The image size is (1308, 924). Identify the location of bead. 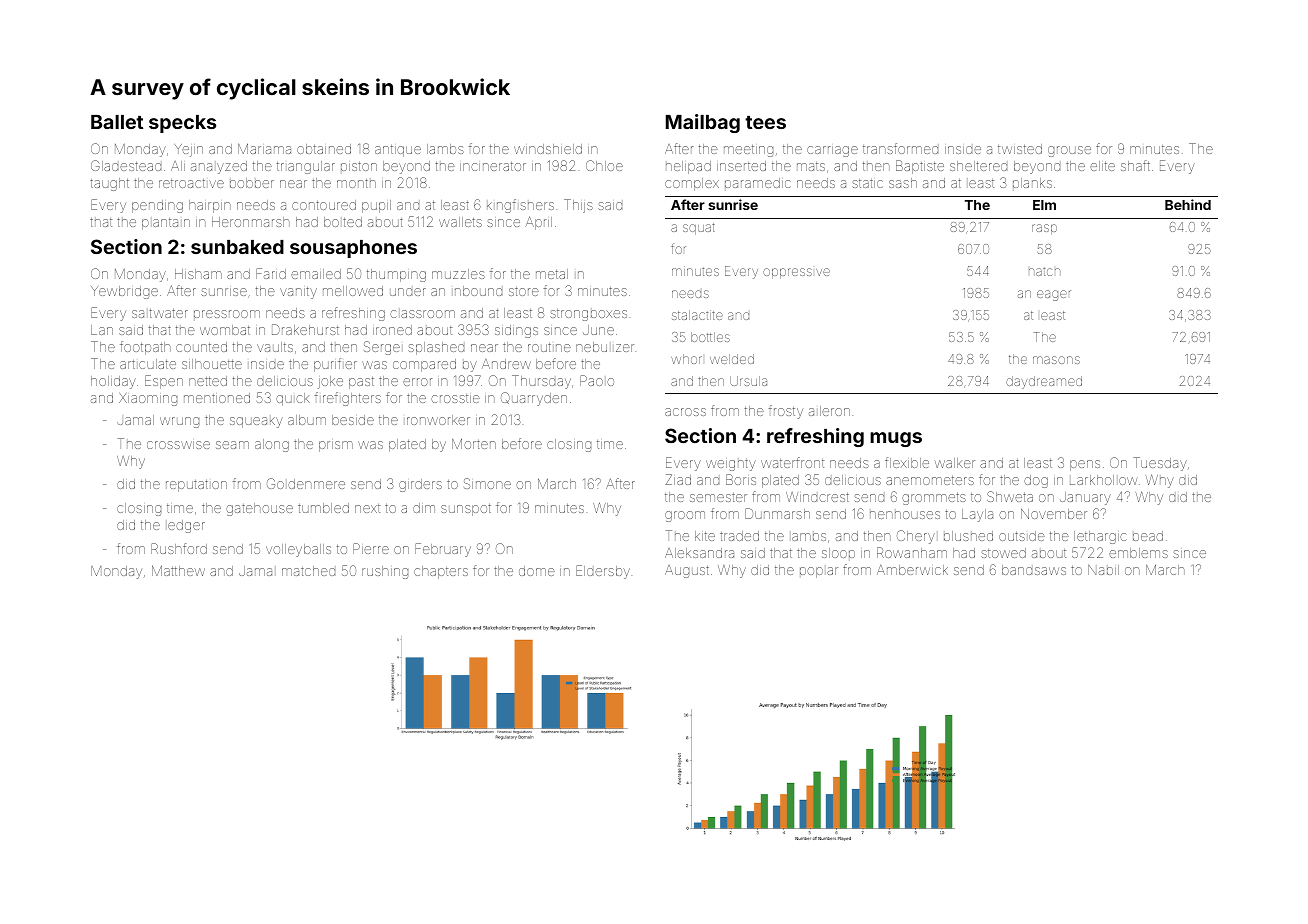
(1148, 536).
